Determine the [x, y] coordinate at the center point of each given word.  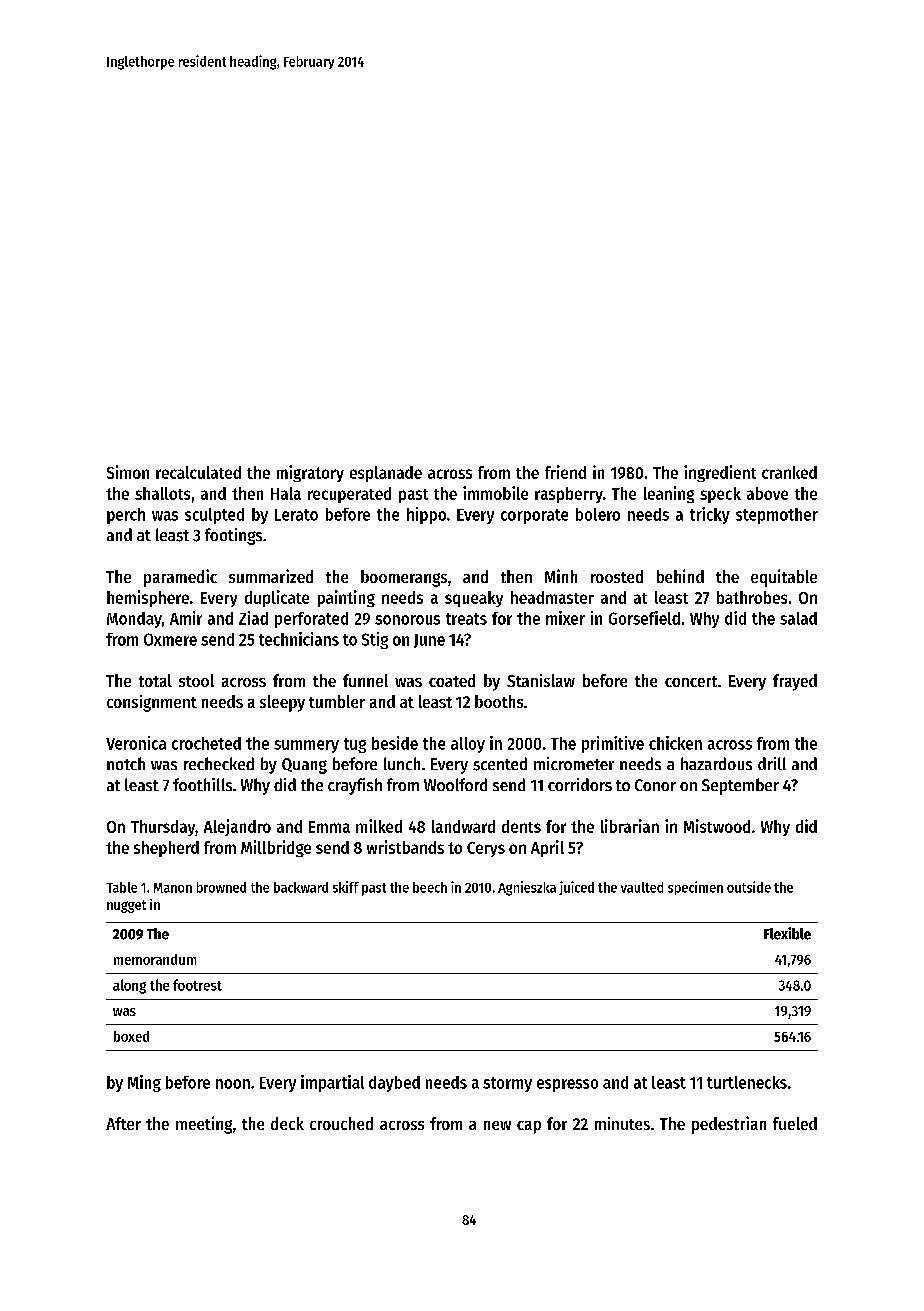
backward [301, 887]
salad [798, 618]
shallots [162, 493]
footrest [197, 985]
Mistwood [717, 826]
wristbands [405, 847]
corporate [534, 516]
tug [355, 745]
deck [287, 1123]
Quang [304, 766]
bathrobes [752, 597]
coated [452, 680]
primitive [613, 744]
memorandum [155, 959]
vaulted [642, 887]
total [155, 680]
